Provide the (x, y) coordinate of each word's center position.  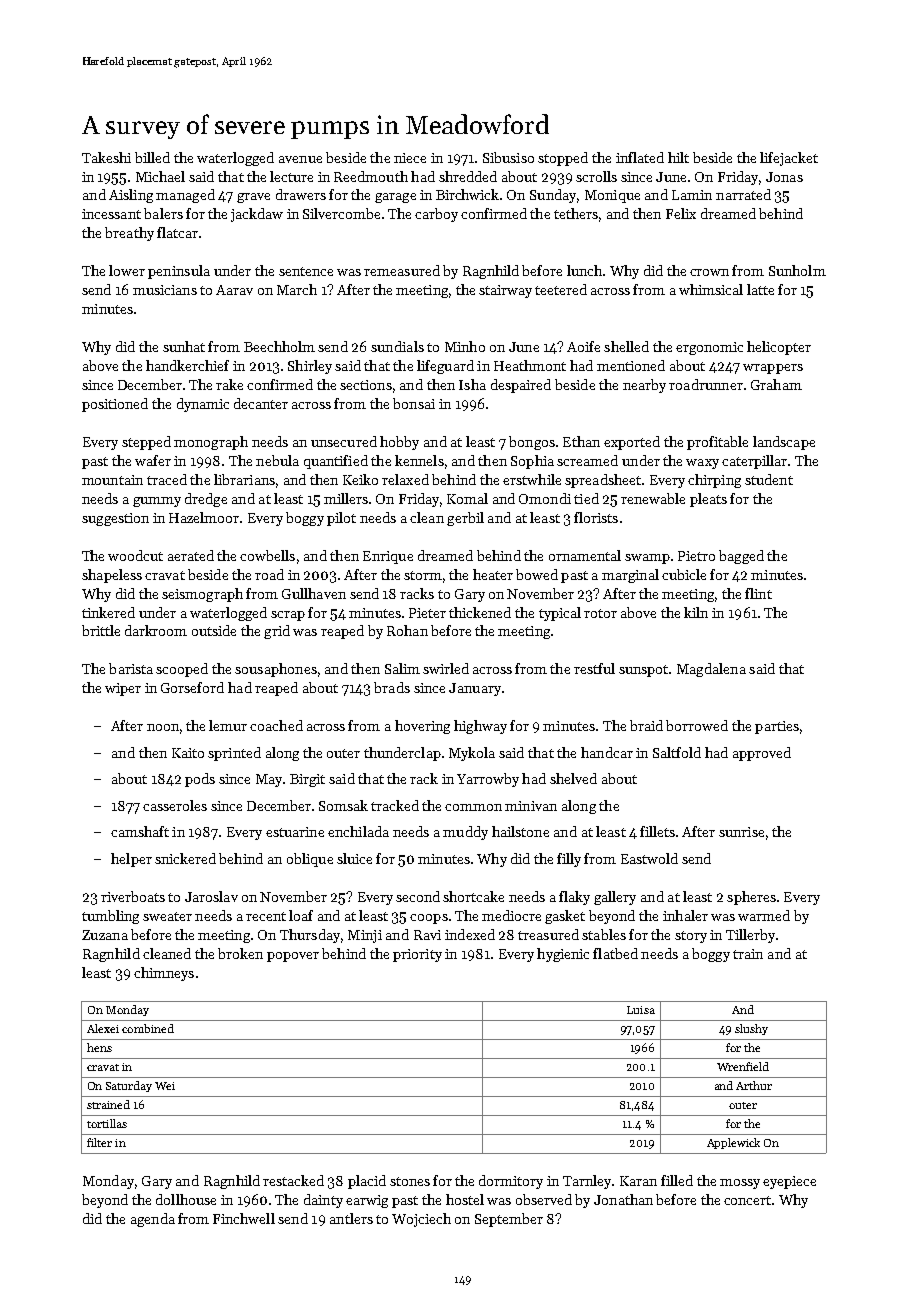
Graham (776, 384)
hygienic (563, 955)
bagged (741, 557)
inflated (640, 157)
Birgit (307, 780)
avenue (300, 159)
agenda (153, 1220)
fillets (657, 831)
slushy (751, 1029)
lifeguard (445, 367)
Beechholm (279, 346)
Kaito (188, 753)
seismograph (202, 595)
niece (410, 158)
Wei (165, 1086)
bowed (537, 574)
